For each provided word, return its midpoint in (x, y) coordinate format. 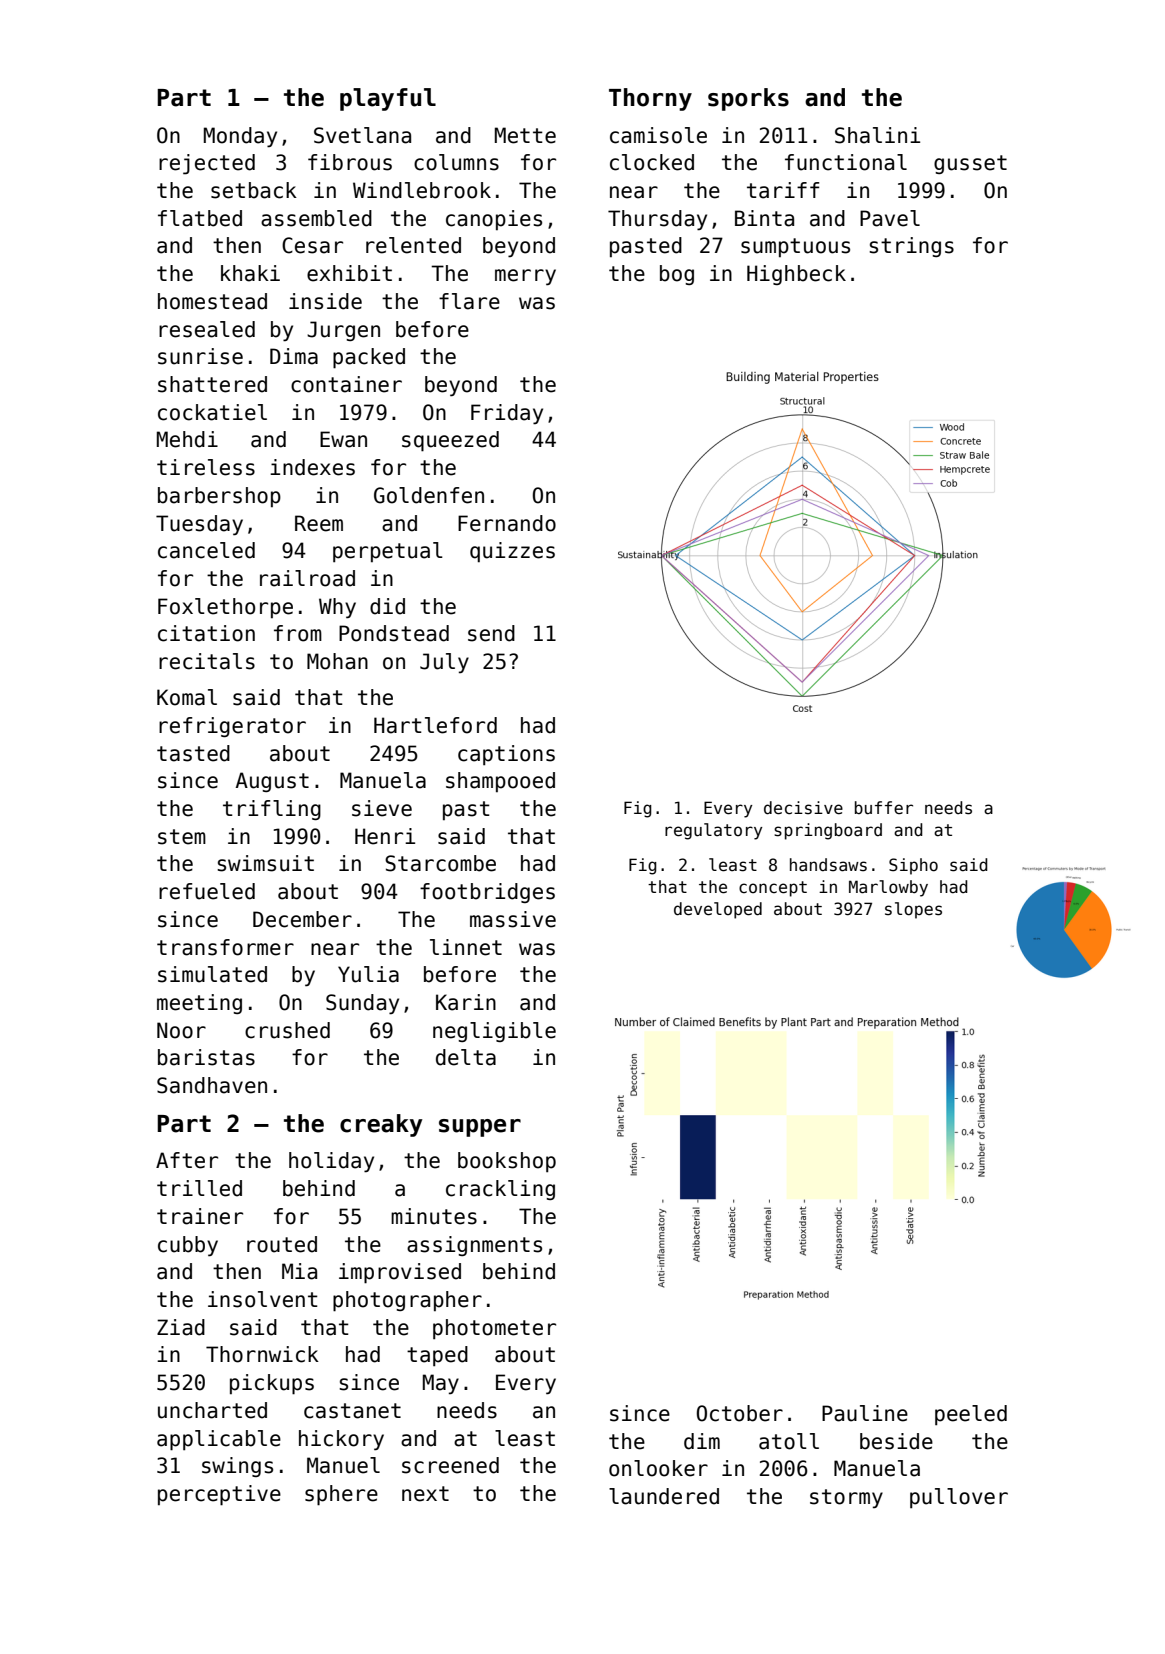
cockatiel (212, 412)
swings (237, 1467)
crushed (287, 1030)
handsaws (828, 865)
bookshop (507, 1162)
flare (469, 301)
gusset (970, 164)
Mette (525, 135)
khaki (250, 273)
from (298, 633)
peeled (971, 1415)
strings (911, 247)
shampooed (500, 782)
